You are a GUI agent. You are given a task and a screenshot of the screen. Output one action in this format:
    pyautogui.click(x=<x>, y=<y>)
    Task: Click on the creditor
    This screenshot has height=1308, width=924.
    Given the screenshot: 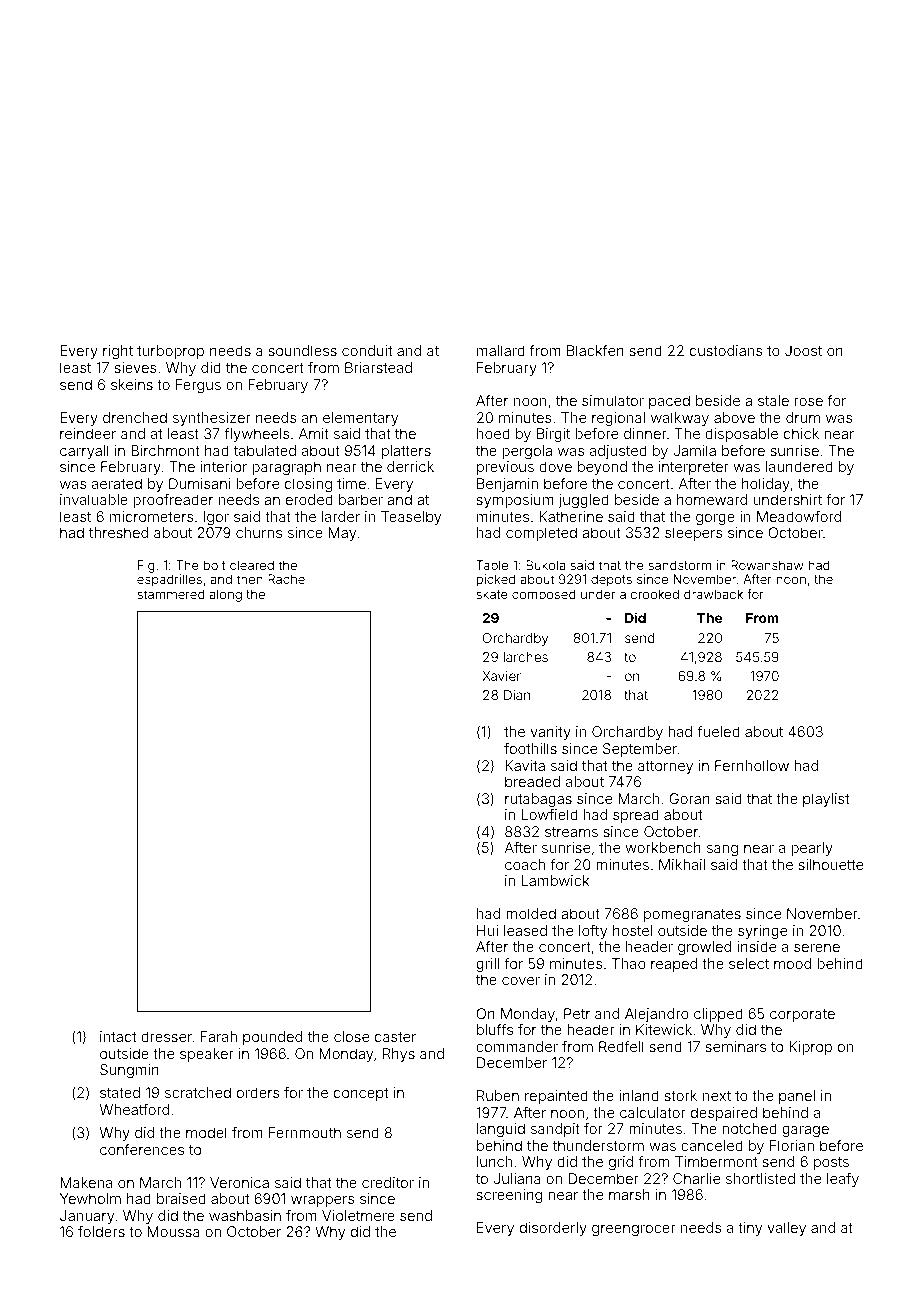 What is the action you would take?
    pyautogui.click(x=388, y=1182)
